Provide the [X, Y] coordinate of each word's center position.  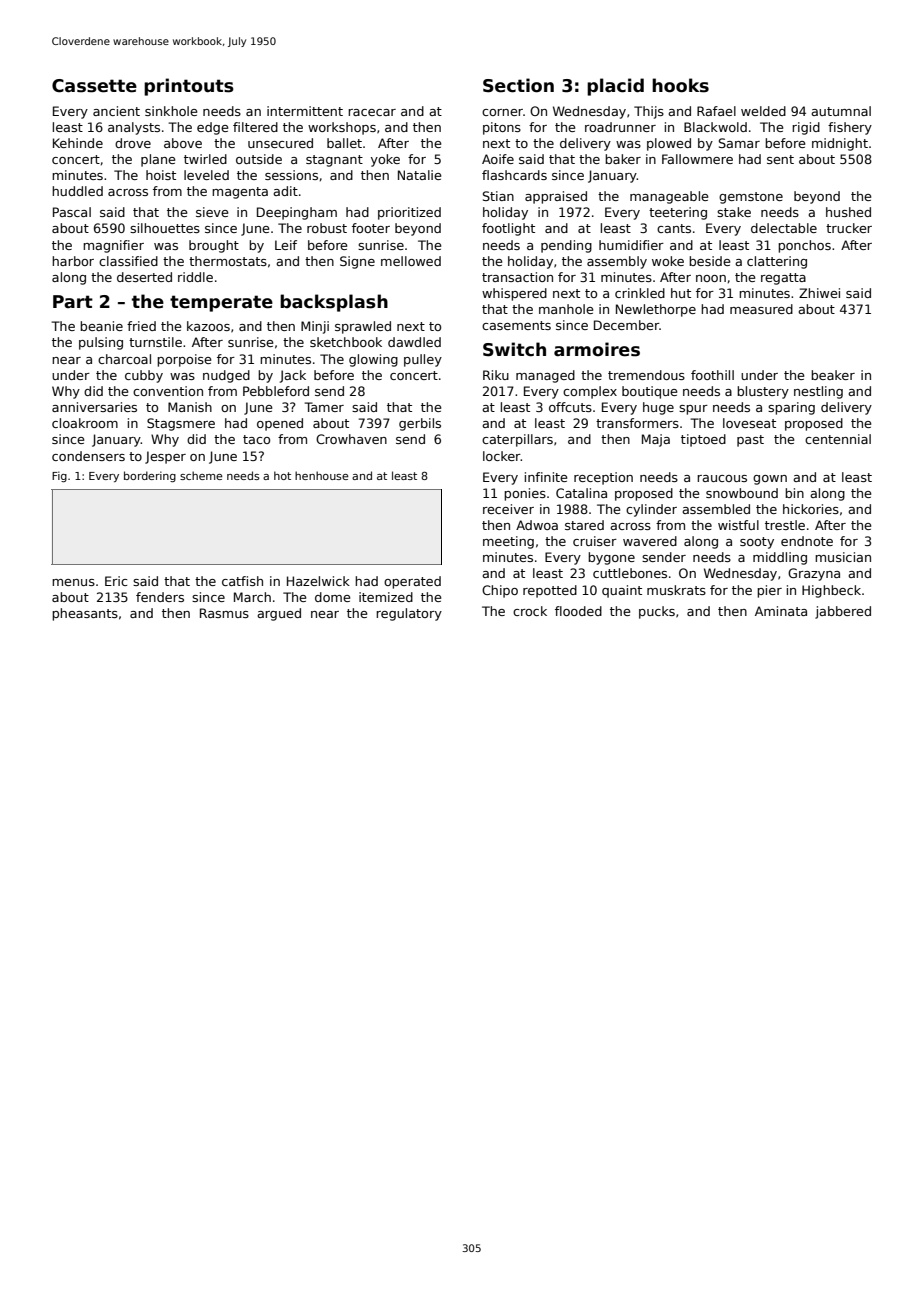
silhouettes [165, 228]
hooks [680, 85]
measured [761, 309]
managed [545, 376]
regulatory [409, 614]
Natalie [419, 175]
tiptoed [703, 440]
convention [168, 391]
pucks [657, 612]
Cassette [94, 86]
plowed [669, 144]
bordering [150, 476]
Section [518, 85]
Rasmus [224, 613]
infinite [546, 477]
